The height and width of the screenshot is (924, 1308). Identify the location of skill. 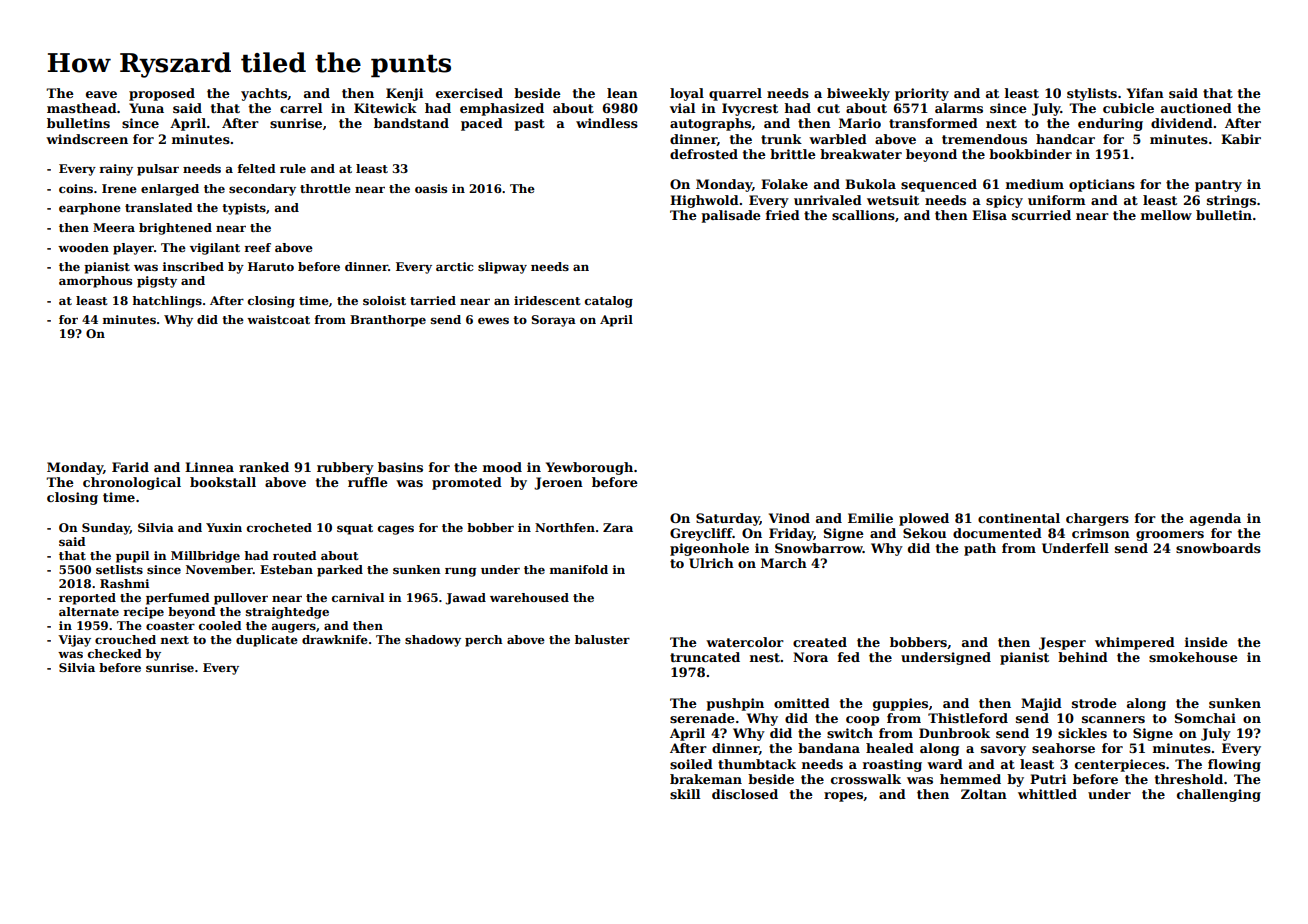
(685, 794).
